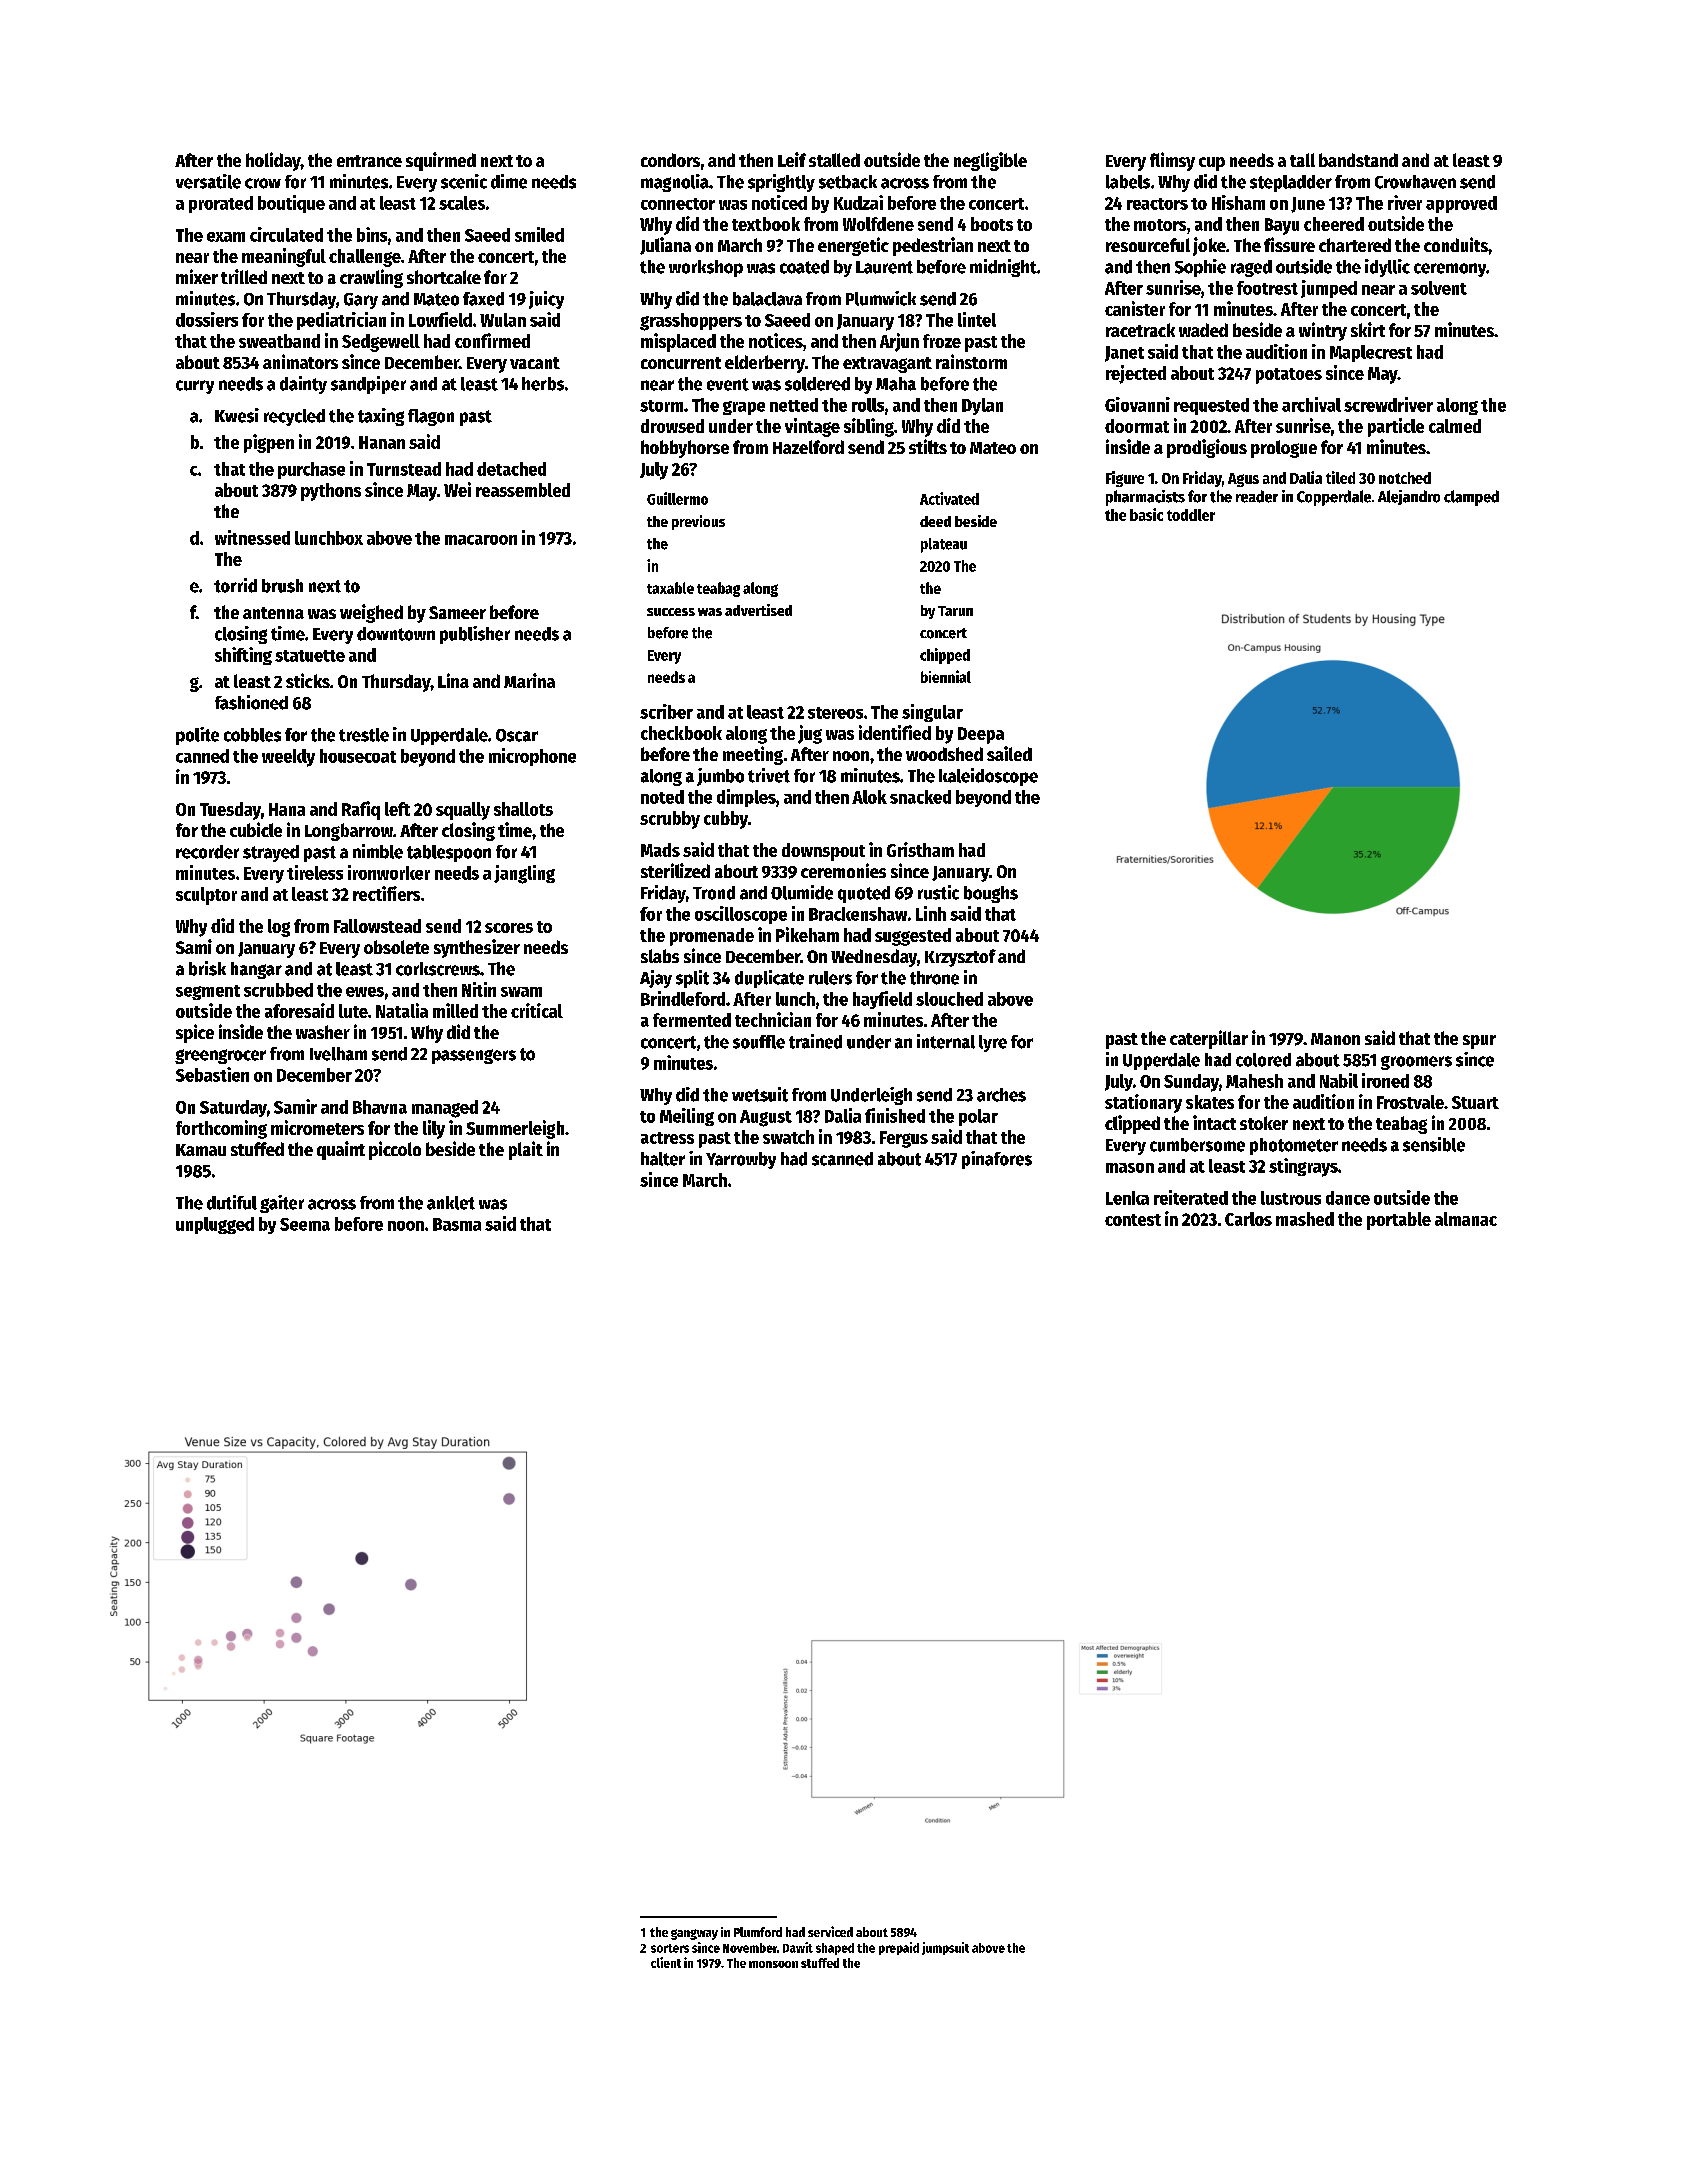 The image size is (1683, 2178). Describe the element at coordinates (666, 1962) in the screenshot. I see `client` at that location.
